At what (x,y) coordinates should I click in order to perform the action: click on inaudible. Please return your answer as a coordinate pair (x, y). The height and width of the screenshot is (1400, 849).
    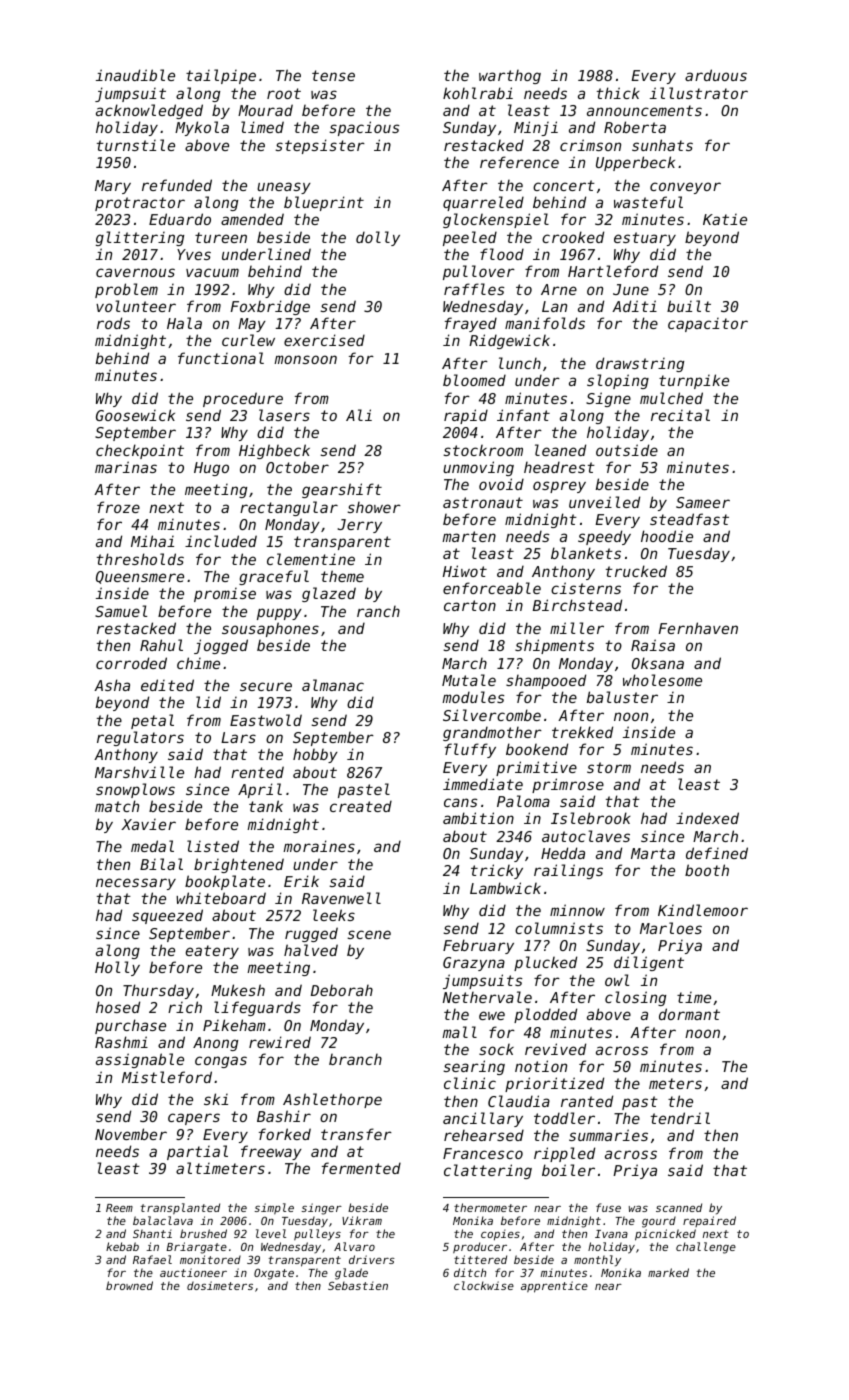
    Looking at the image, I should click on (135, 75).
